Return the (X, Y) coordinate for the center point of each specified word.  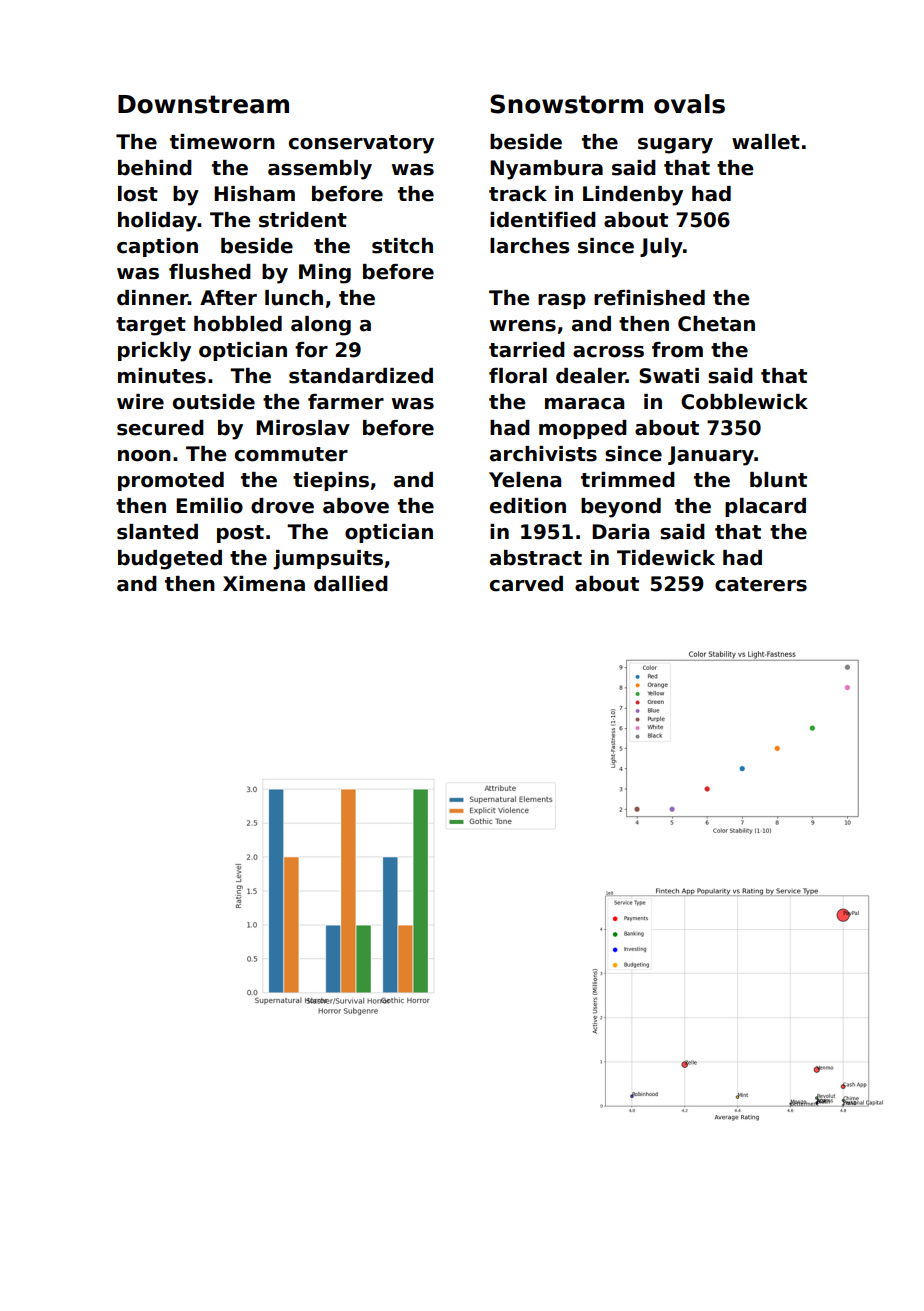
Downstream (203, 104)
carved (526, 584)
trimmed (628, 480)
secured (160, 428)
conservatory (361, 144)
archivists (543, 454)
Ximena (264, 584)
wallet (766, 142)
